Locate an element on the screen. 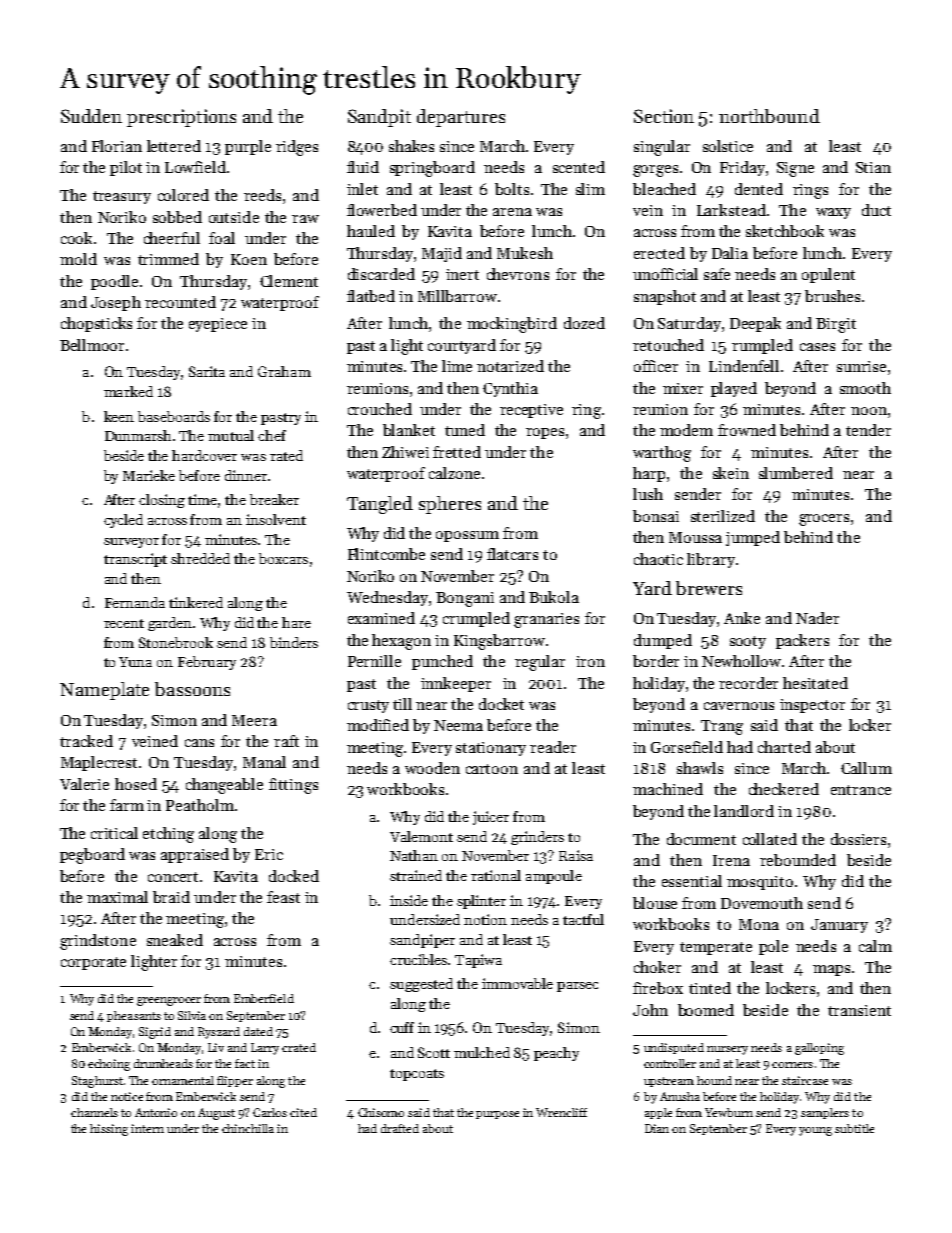 Image resolution: width=952 pixels, height=1233 pixels. played is located at coordinates (734, 389).
